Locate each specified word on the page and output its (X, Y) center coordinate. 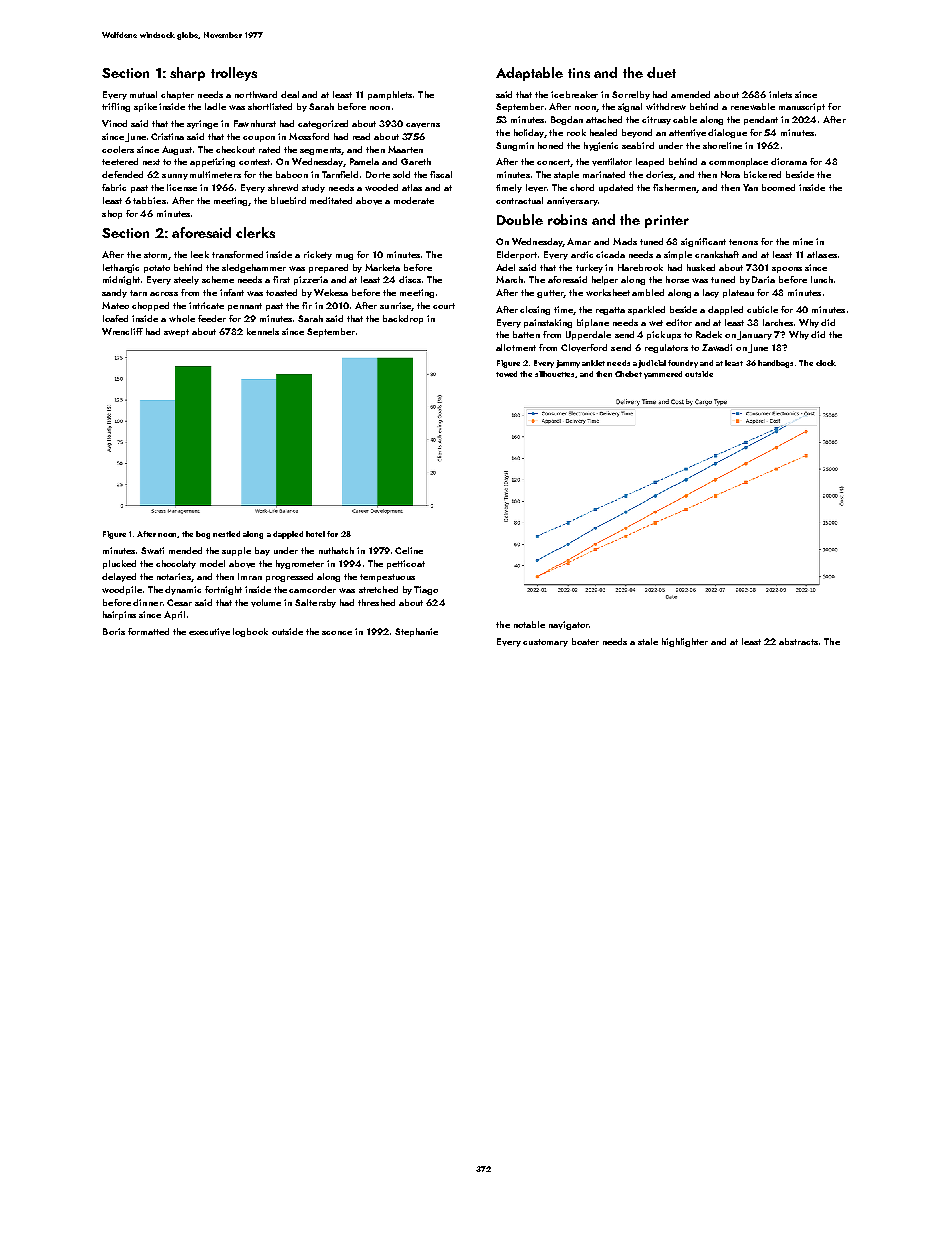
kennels (263, 331)
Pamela (364, 161)
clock (826, 363)
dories (659, 174)
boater (585, 641)
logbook (250, 632)
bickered (762, 174)
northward (256, 94)
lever (536, 188)
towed (506, 374)
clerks (255, 232)
